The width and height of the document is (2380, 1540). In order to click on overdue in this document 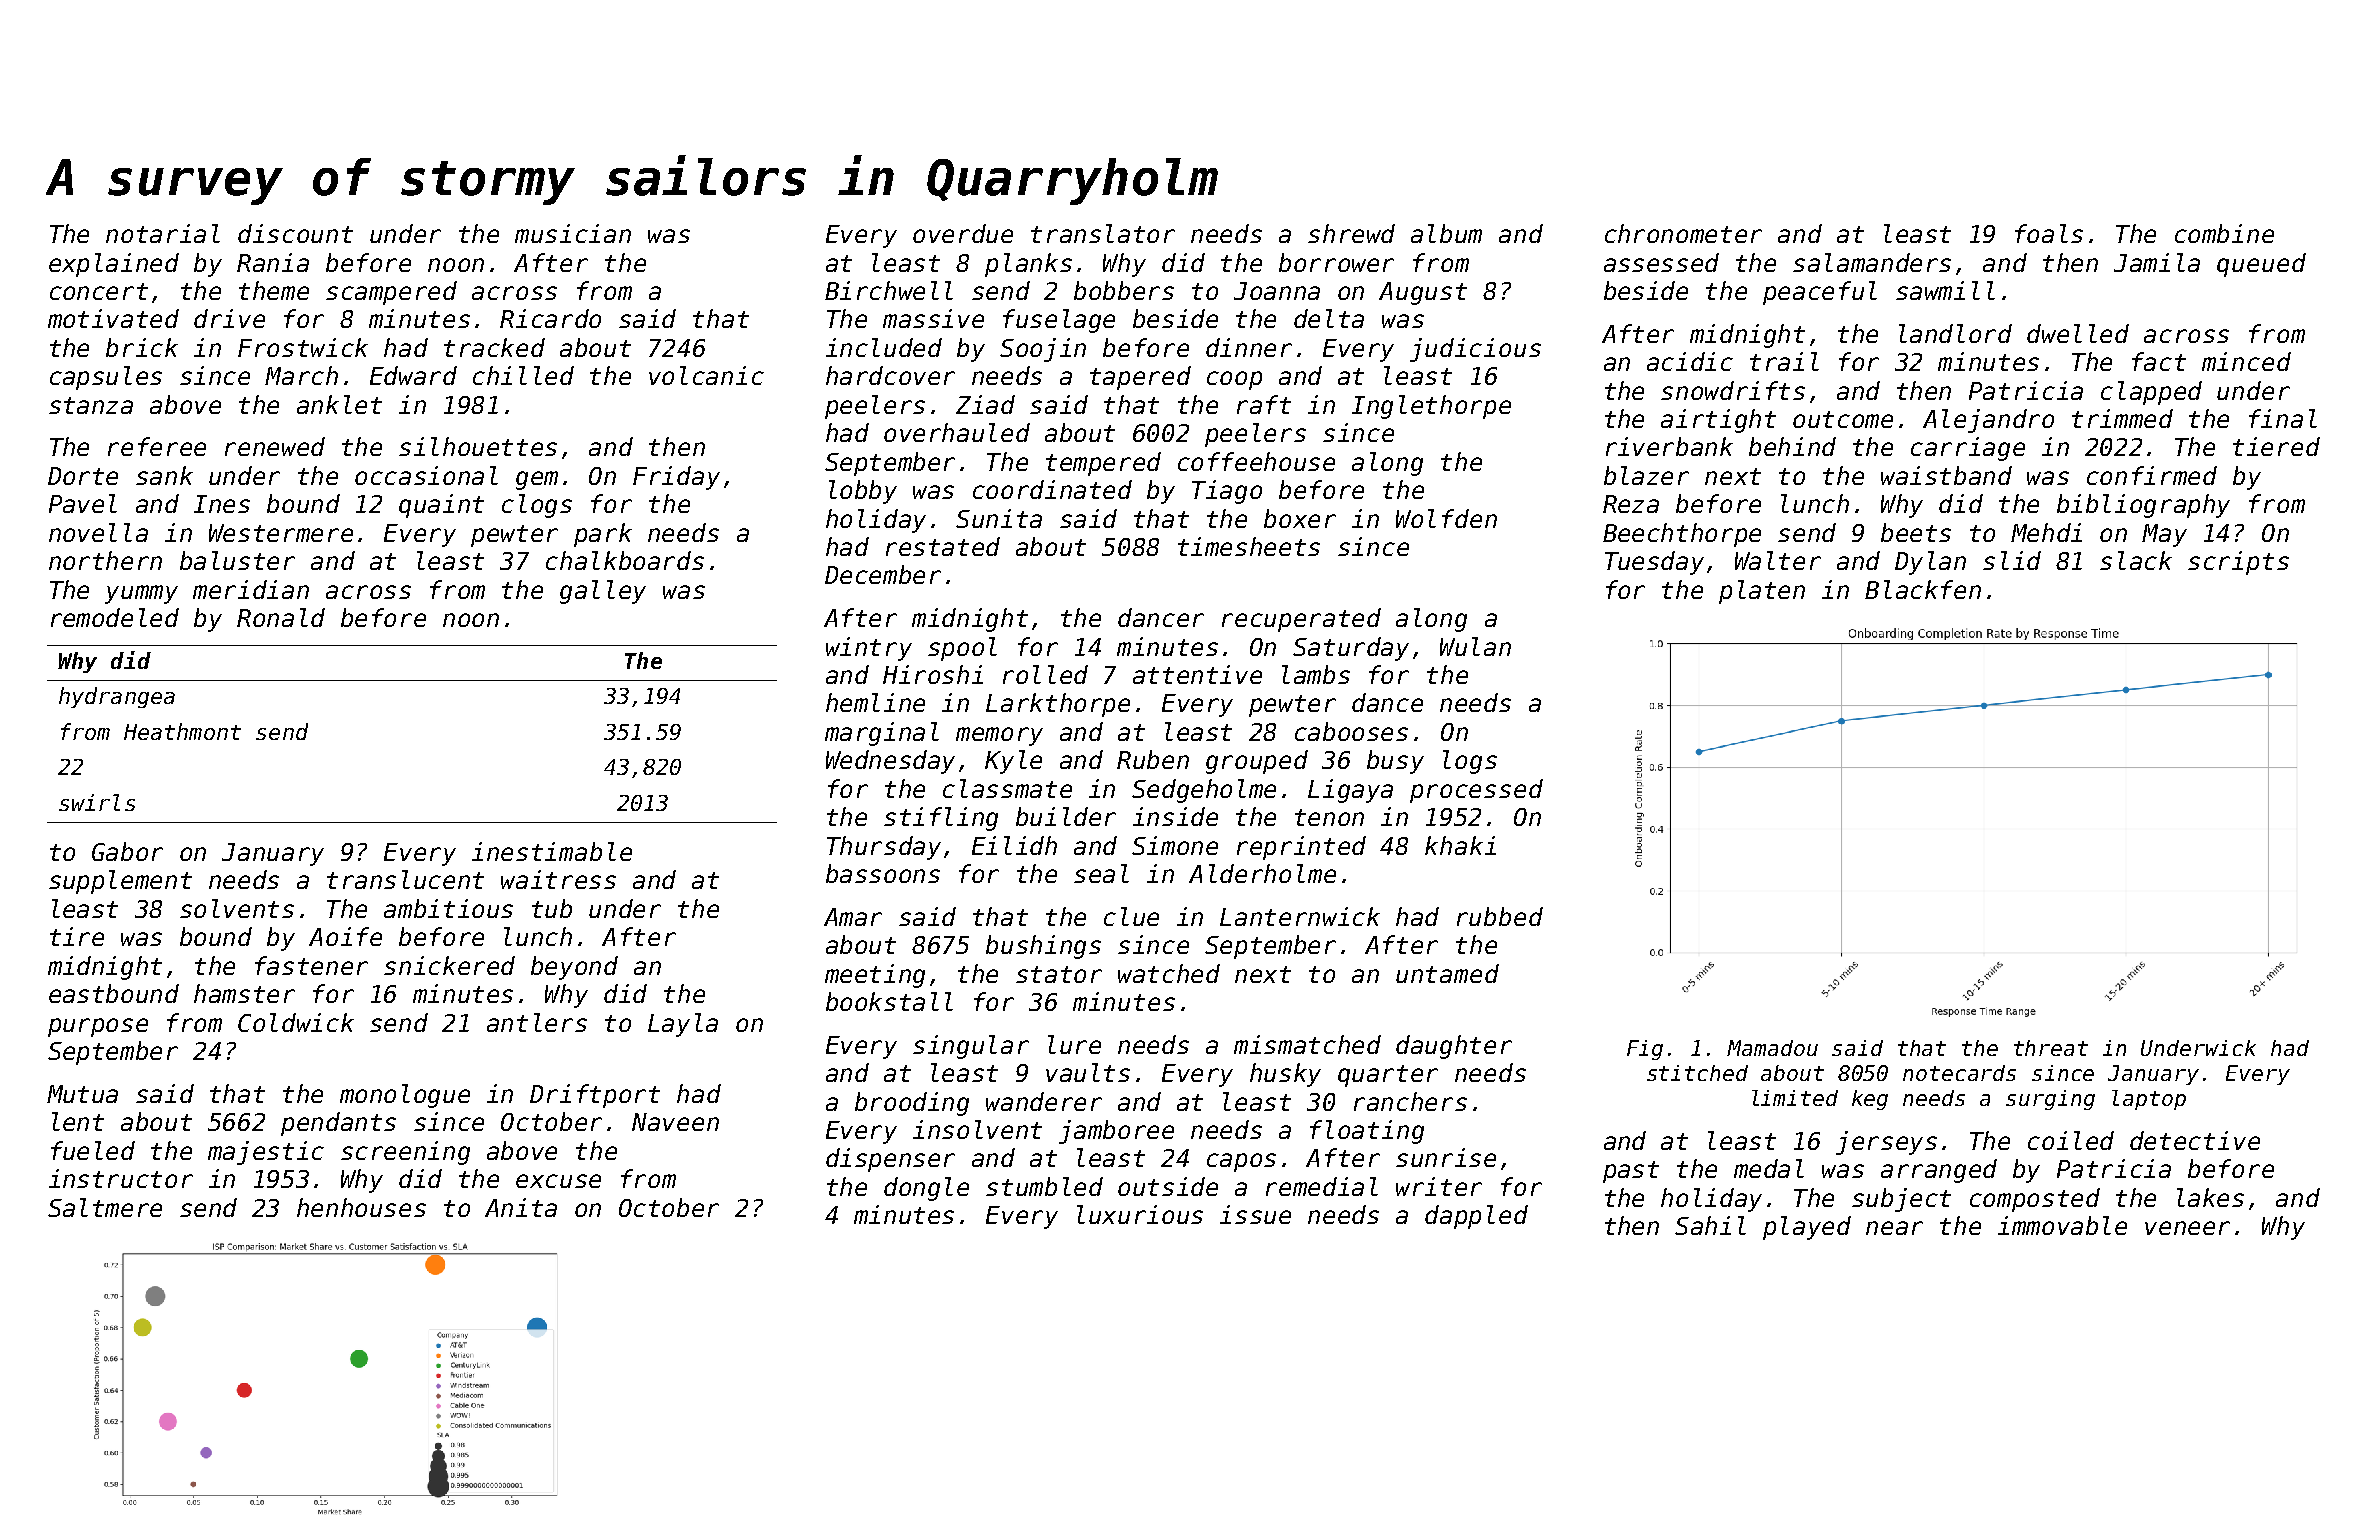, I will do `click(963, 233)`.
